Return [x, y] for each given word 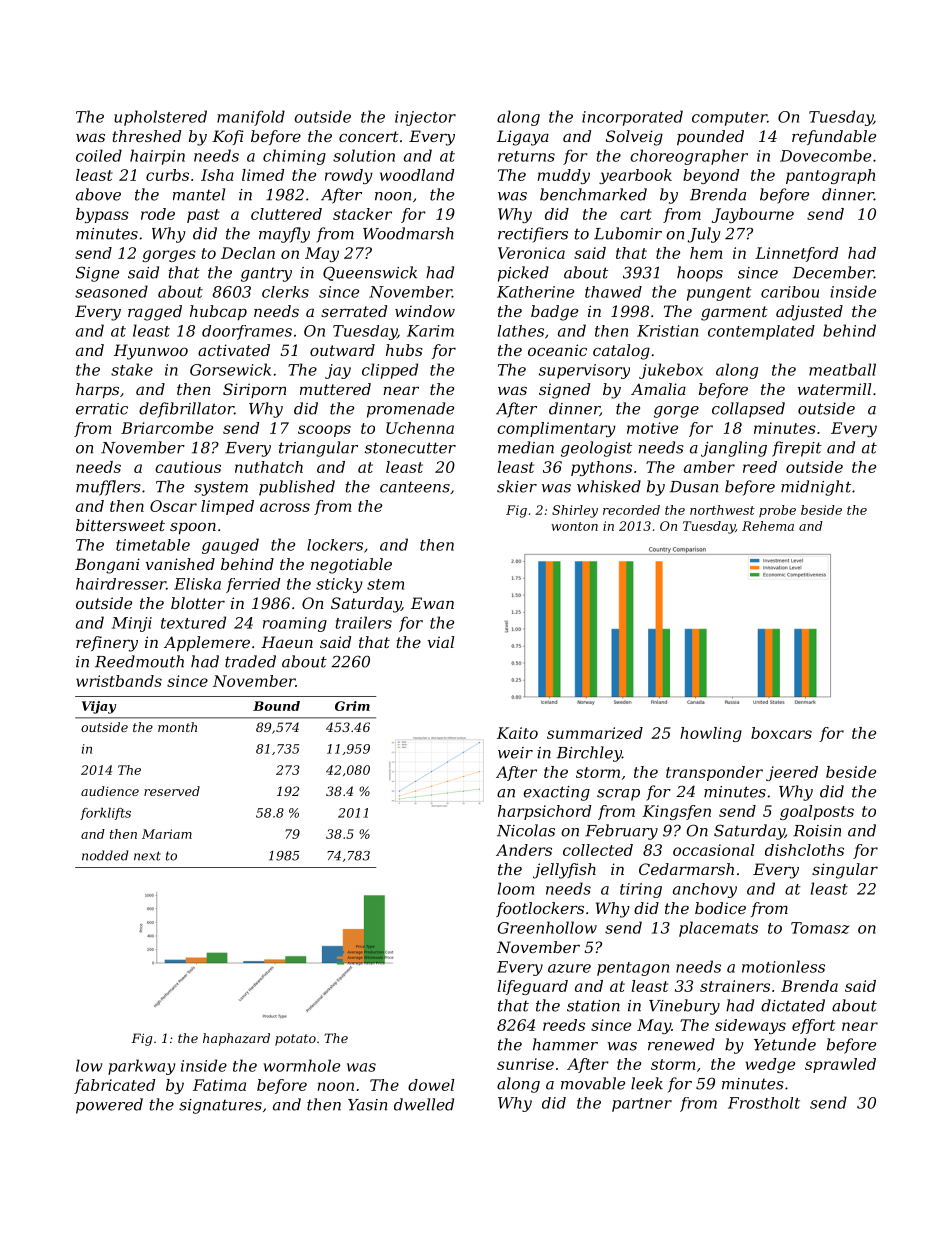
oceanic [557, 350]
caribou [790, 292]
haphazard [236, 1039]
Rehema [768, 526]
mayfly [284, 235]
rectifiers [533, 235]
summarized [595, 733]
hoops [700, 274]
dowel [431, 1085]
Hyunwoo [151, 352]
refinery [107, 644]
